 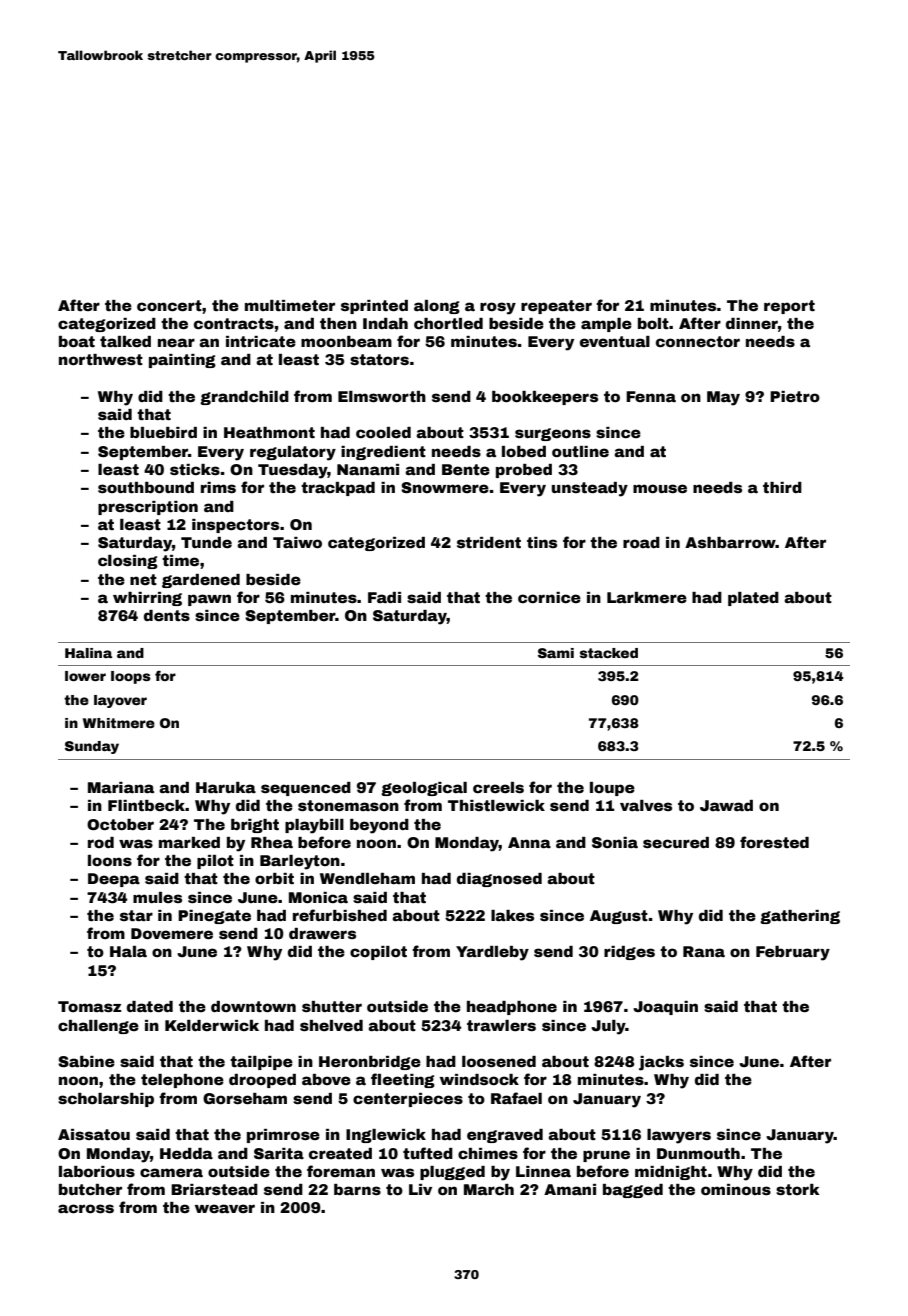 I want to click on sequenced, so click(x=306, y=789).
